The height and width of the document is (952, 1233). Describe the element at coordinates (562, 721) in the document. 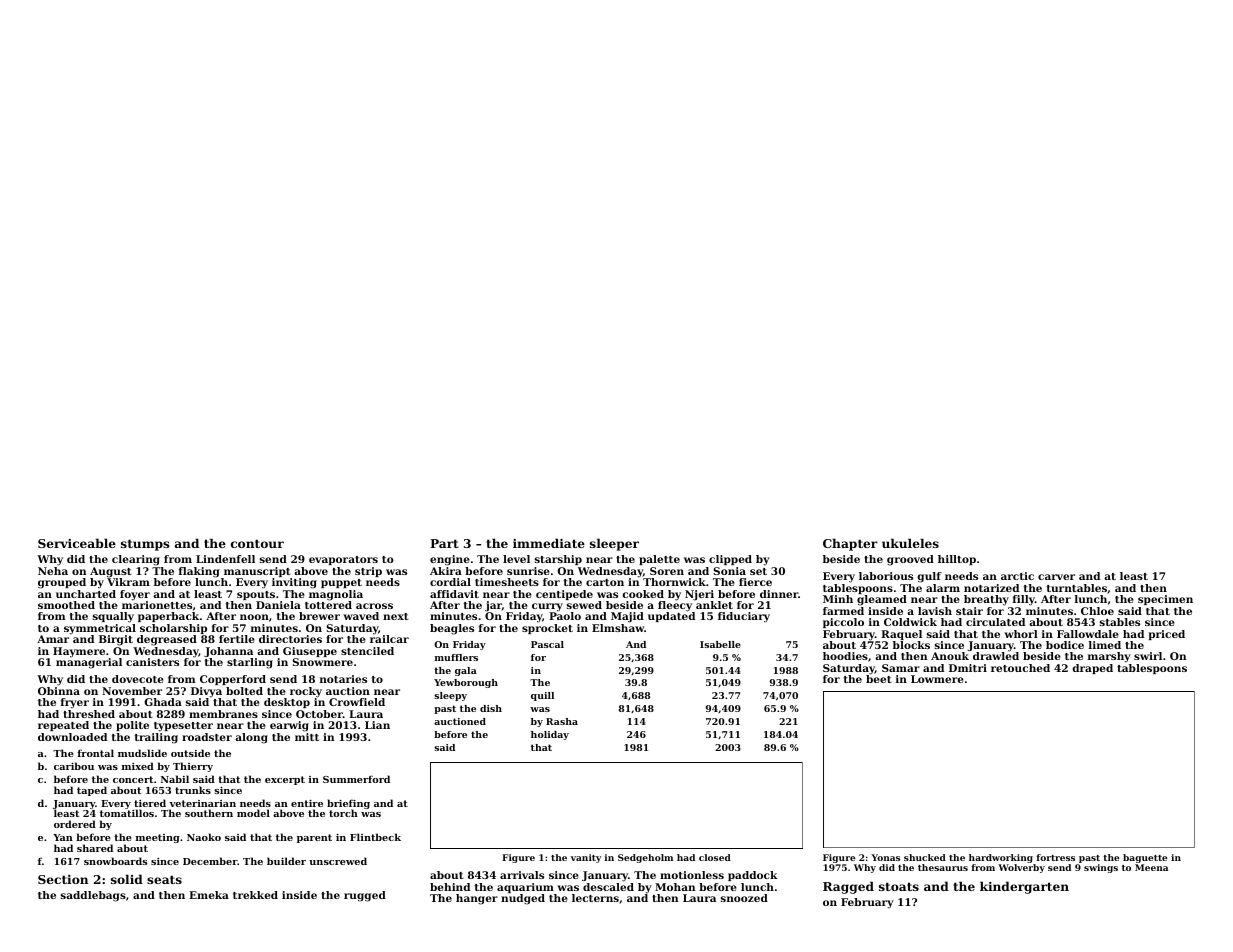

I see `Rasha` at that location.
